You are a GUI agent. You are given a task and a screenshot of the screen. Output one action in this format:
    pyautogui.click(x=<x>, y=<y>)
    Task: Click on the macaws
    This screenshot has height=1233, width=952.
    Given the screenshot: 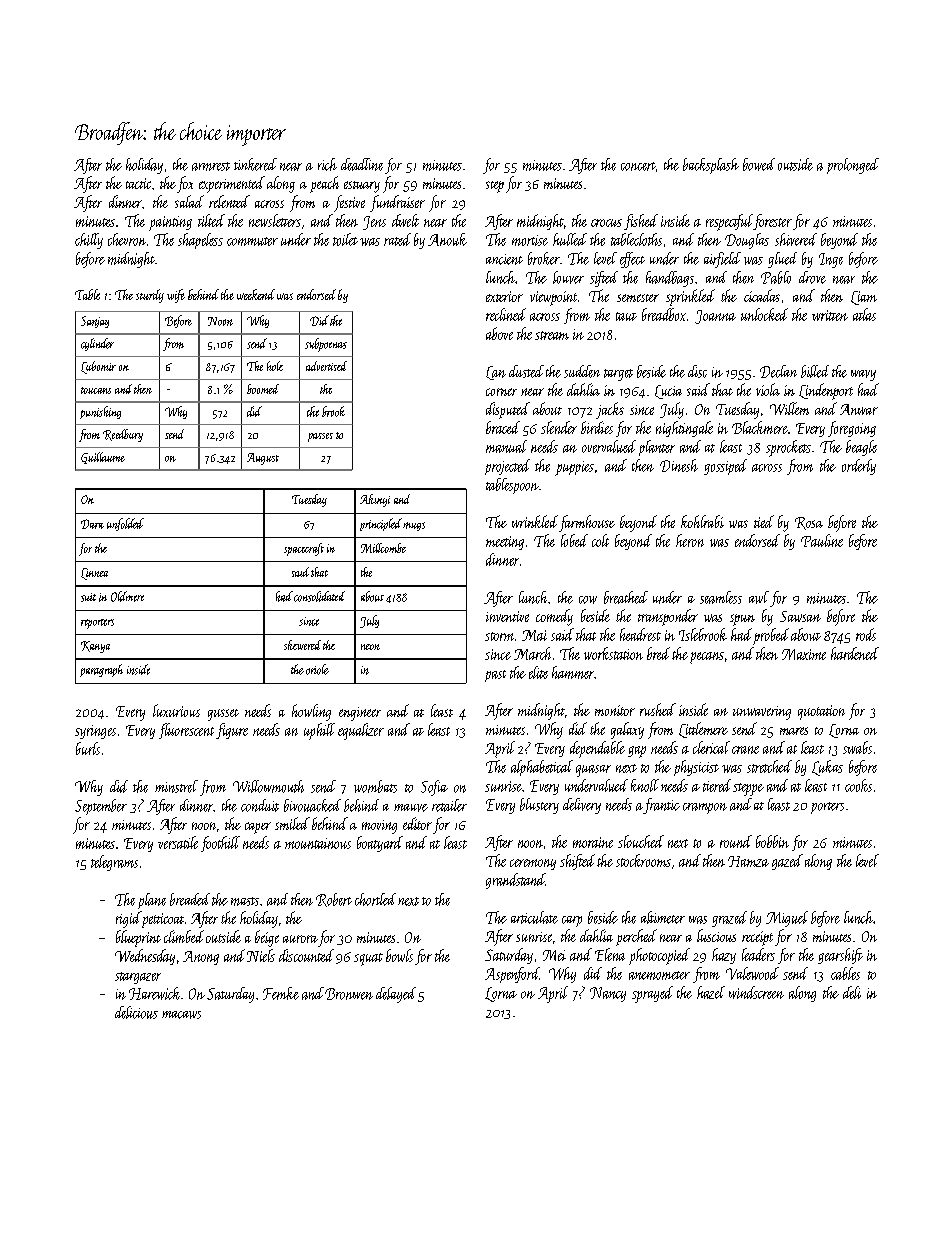 What is the action you would take?
    pyautogui.click(x=181, y=1015)
